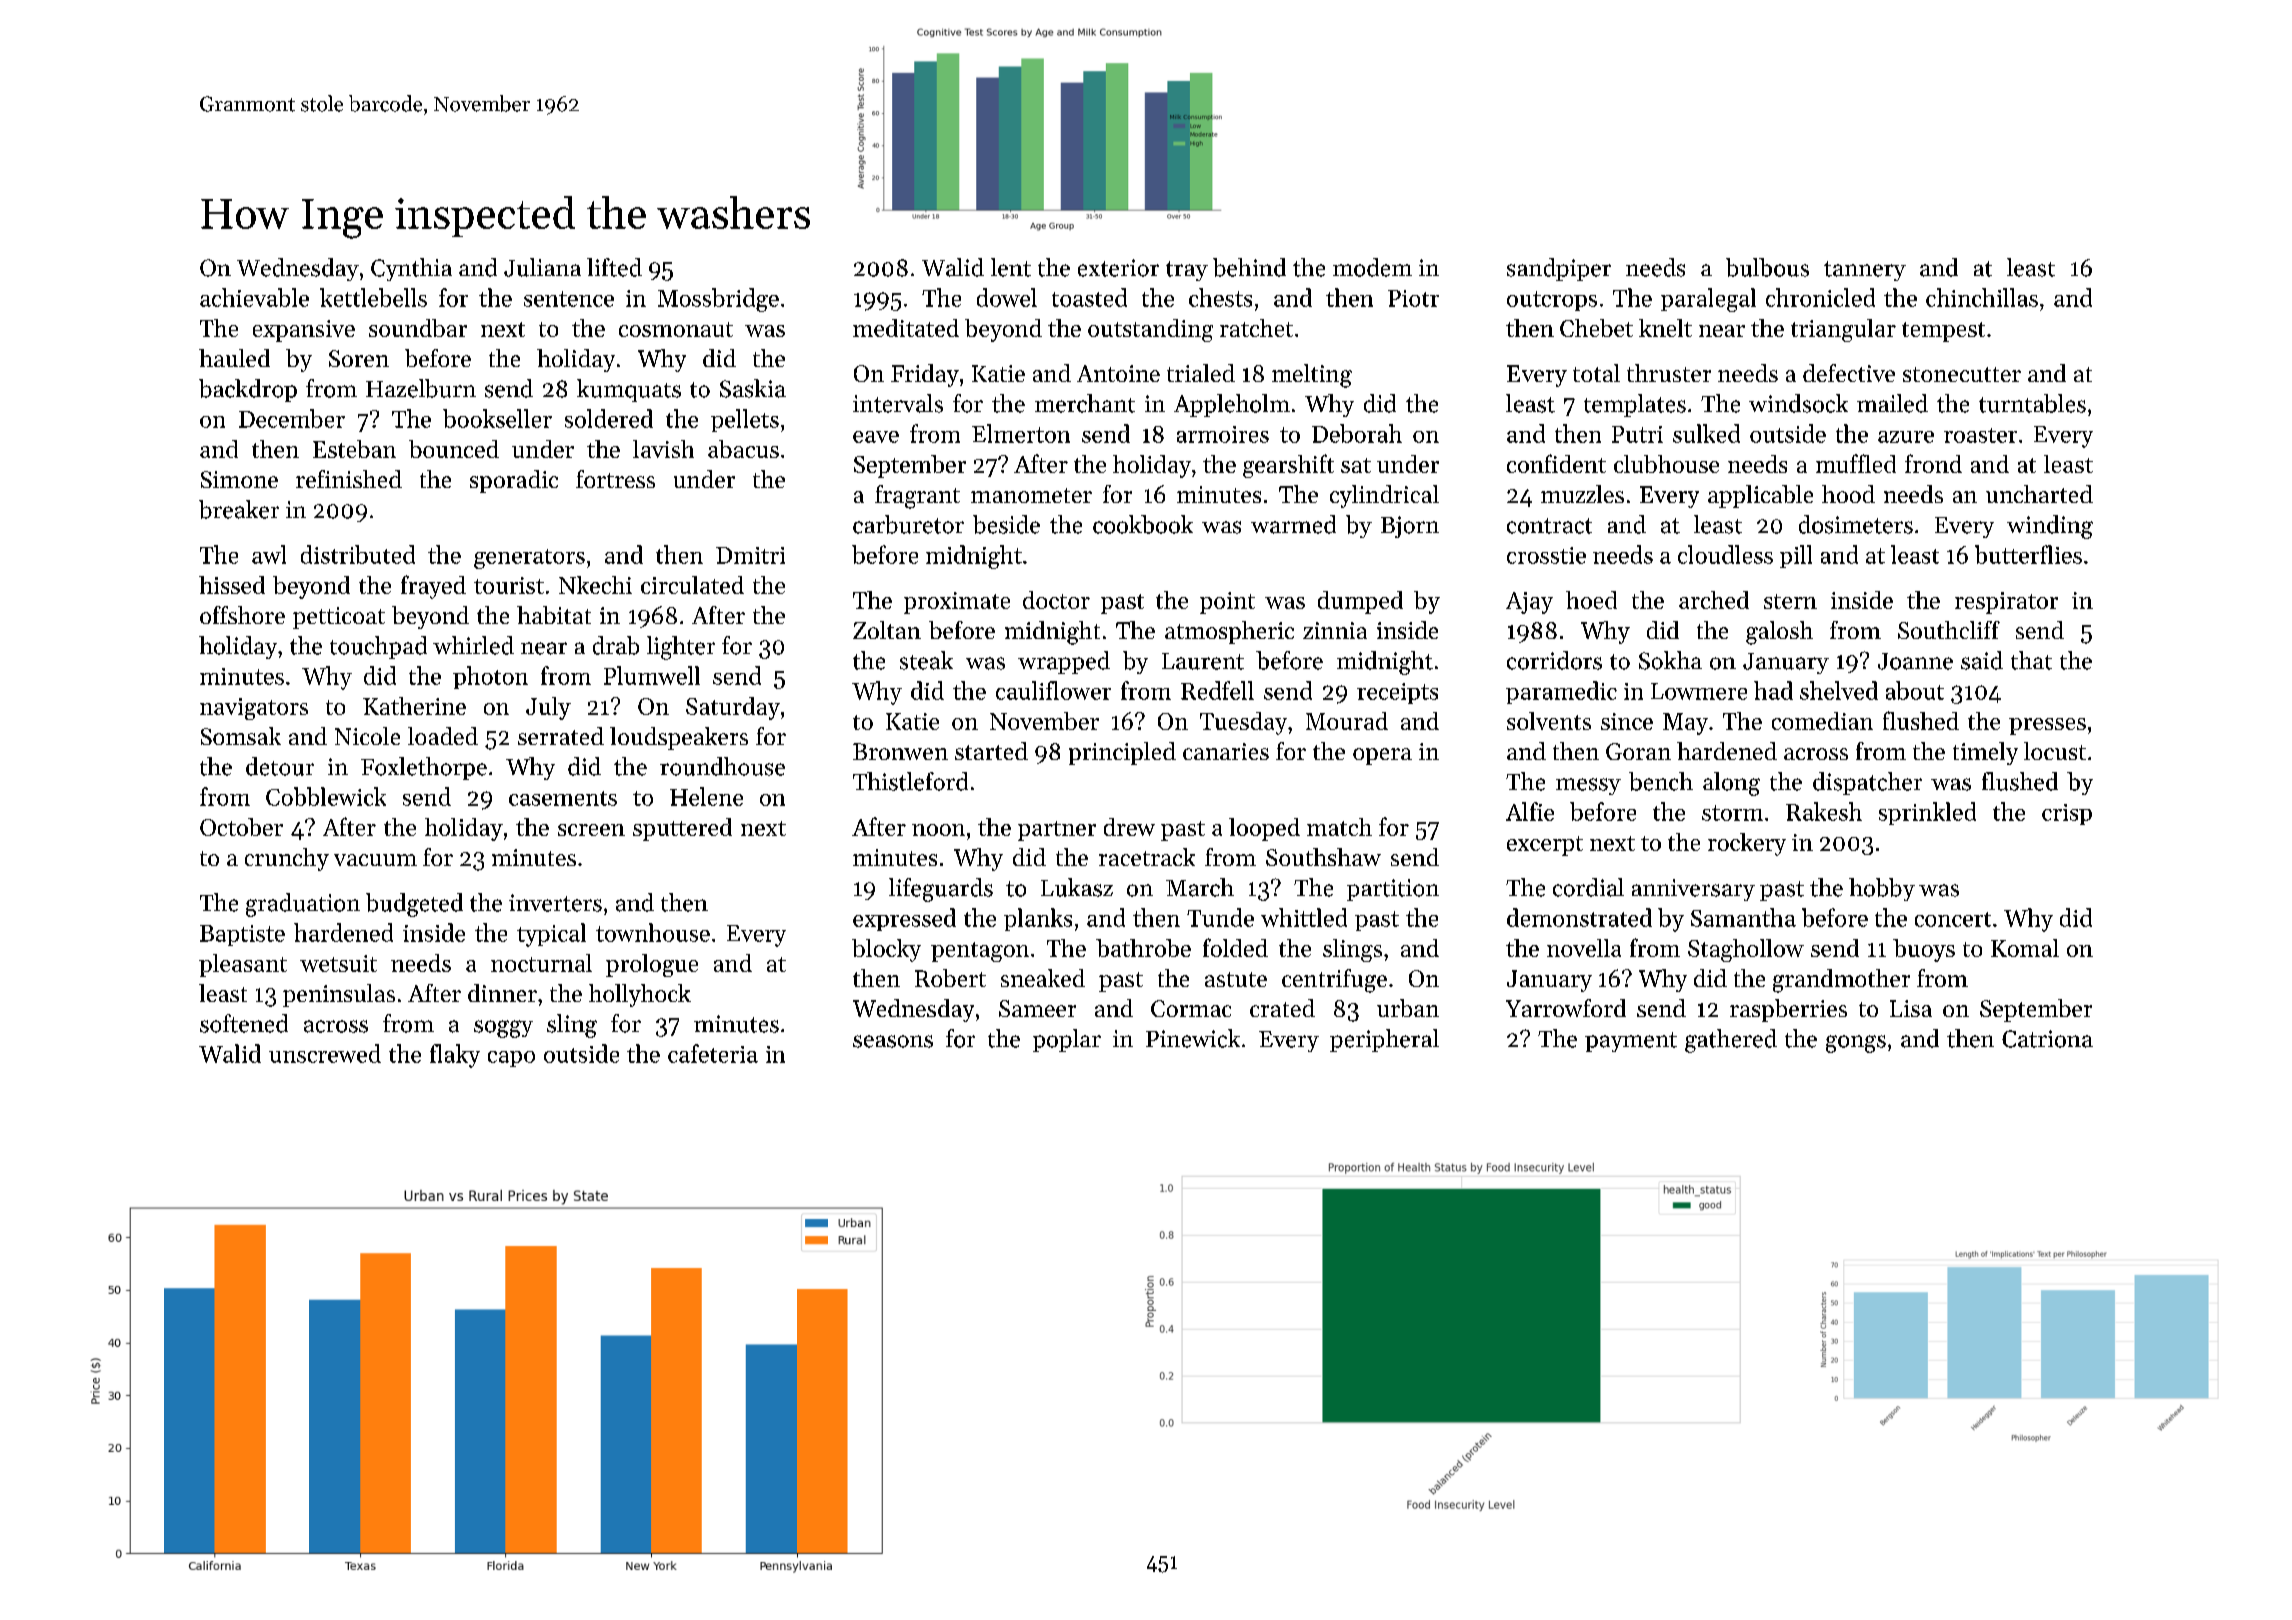 The width and height of the screenshot is (2292, 1620). I want to click on frayed, so click(433, 587).
